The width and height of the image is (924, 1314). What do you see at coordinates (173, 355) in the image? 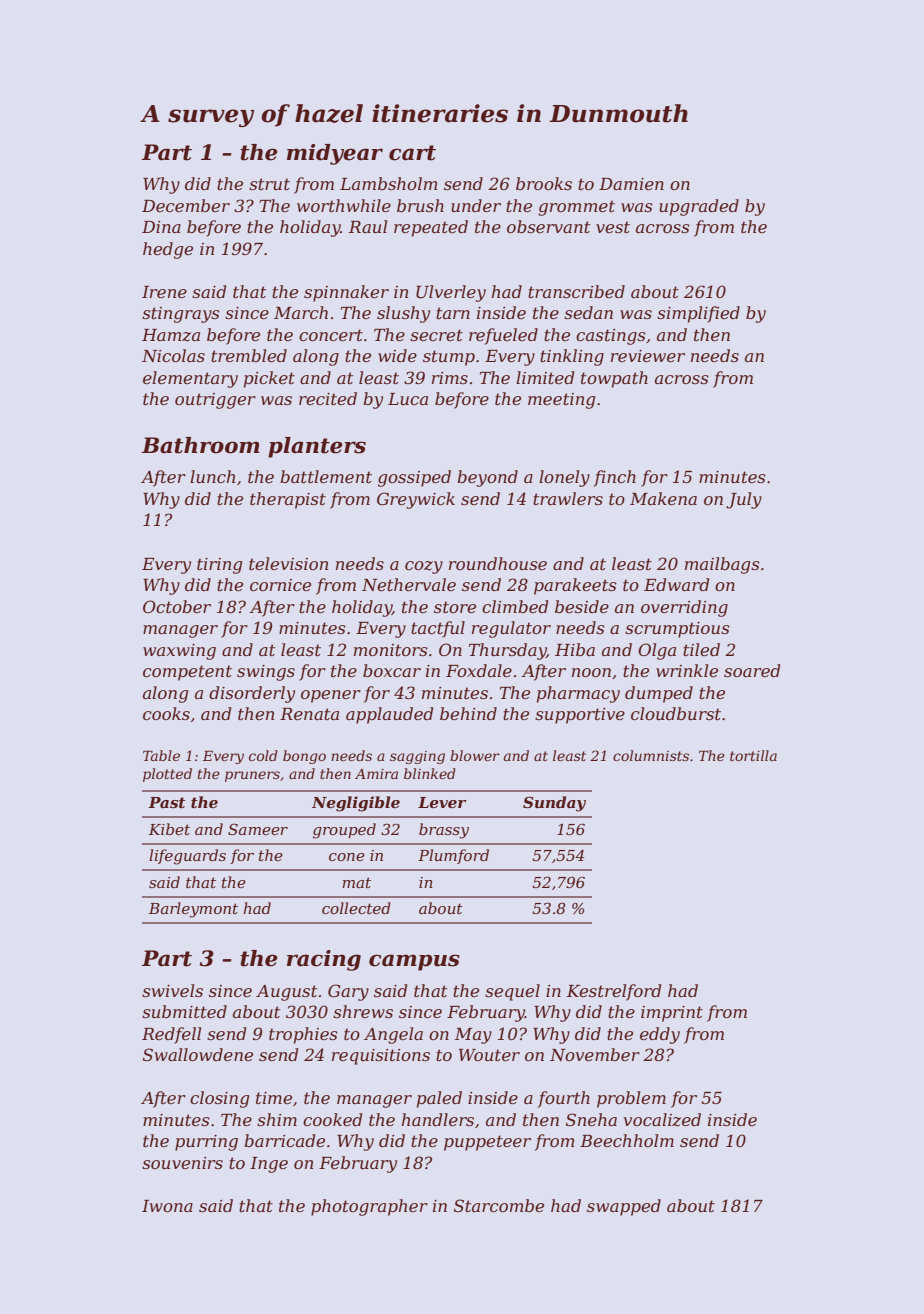
I see `Nicolas` at bounding box center [173, 355].
